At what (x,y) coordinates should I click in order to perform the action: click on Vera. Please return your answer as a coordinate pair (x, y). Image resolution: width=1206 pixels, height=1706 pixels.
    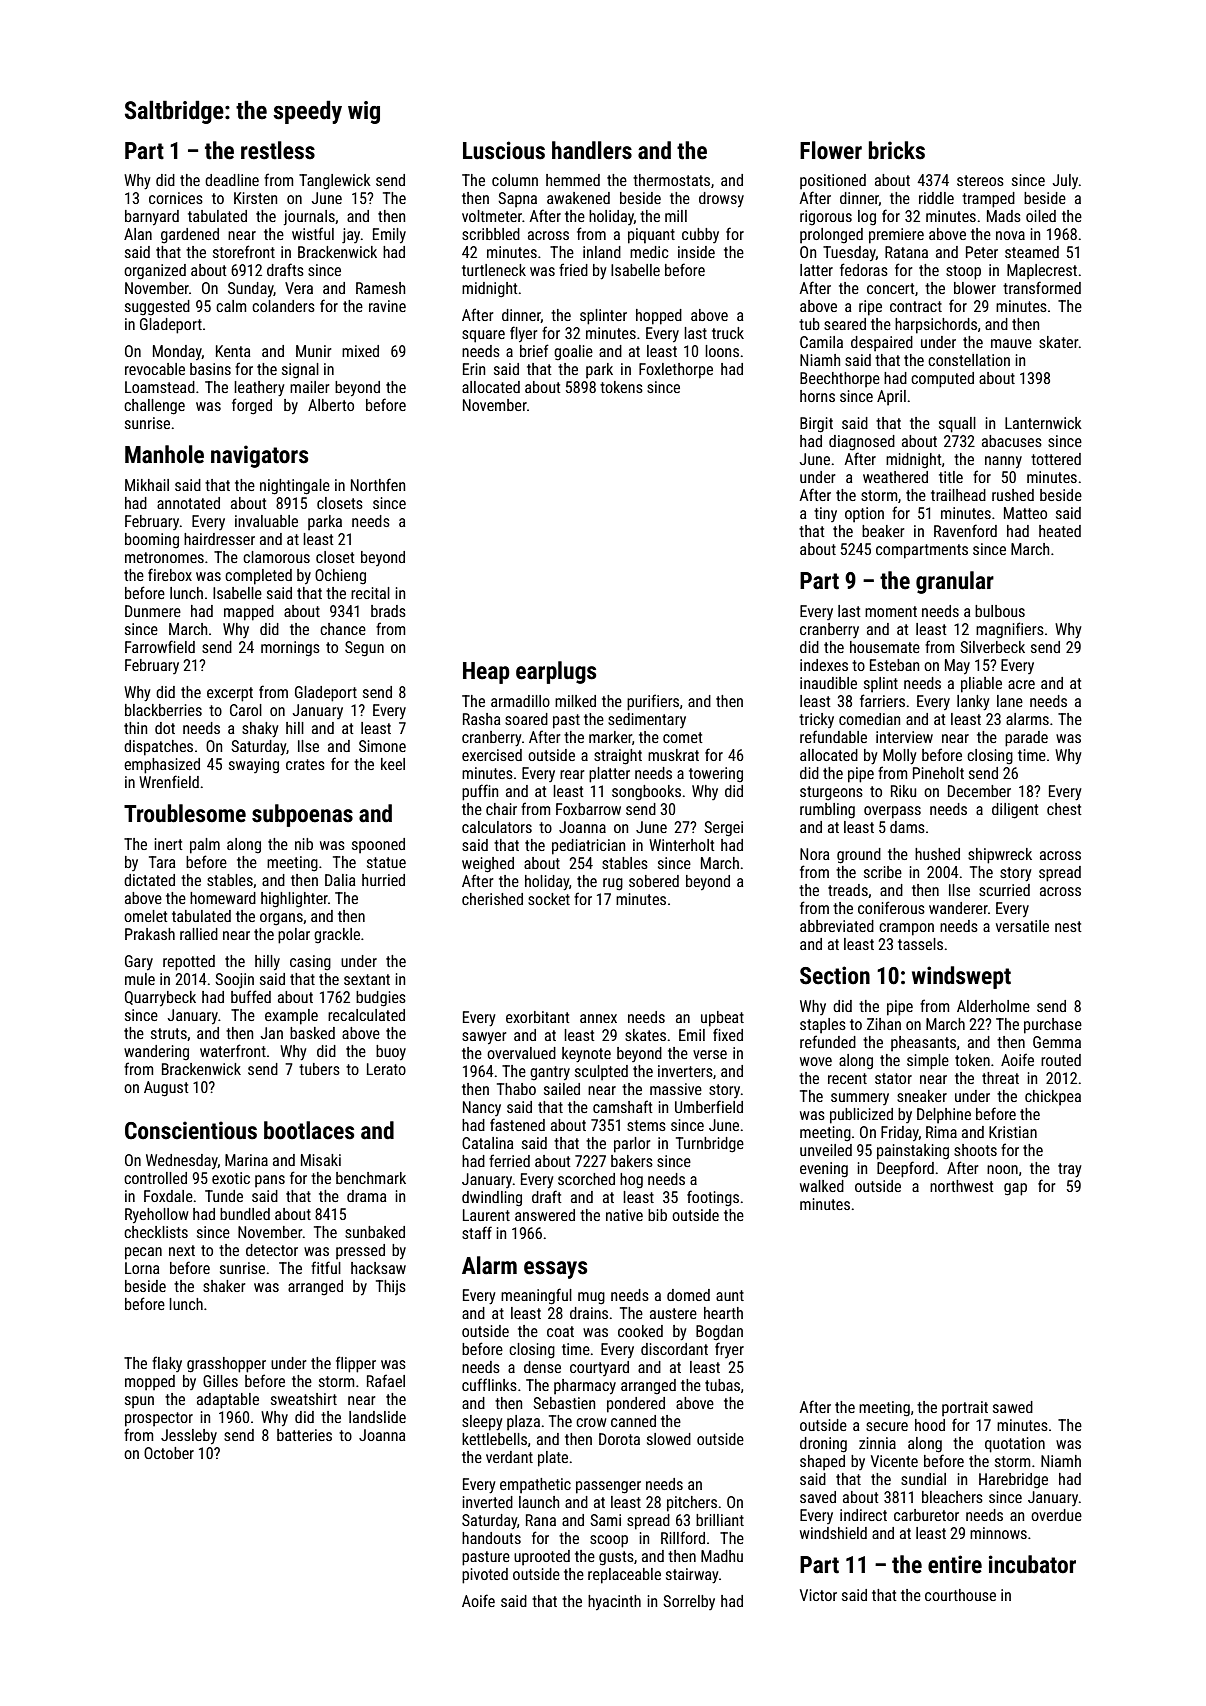
    Looking at the image, I should click on (299, 288).
